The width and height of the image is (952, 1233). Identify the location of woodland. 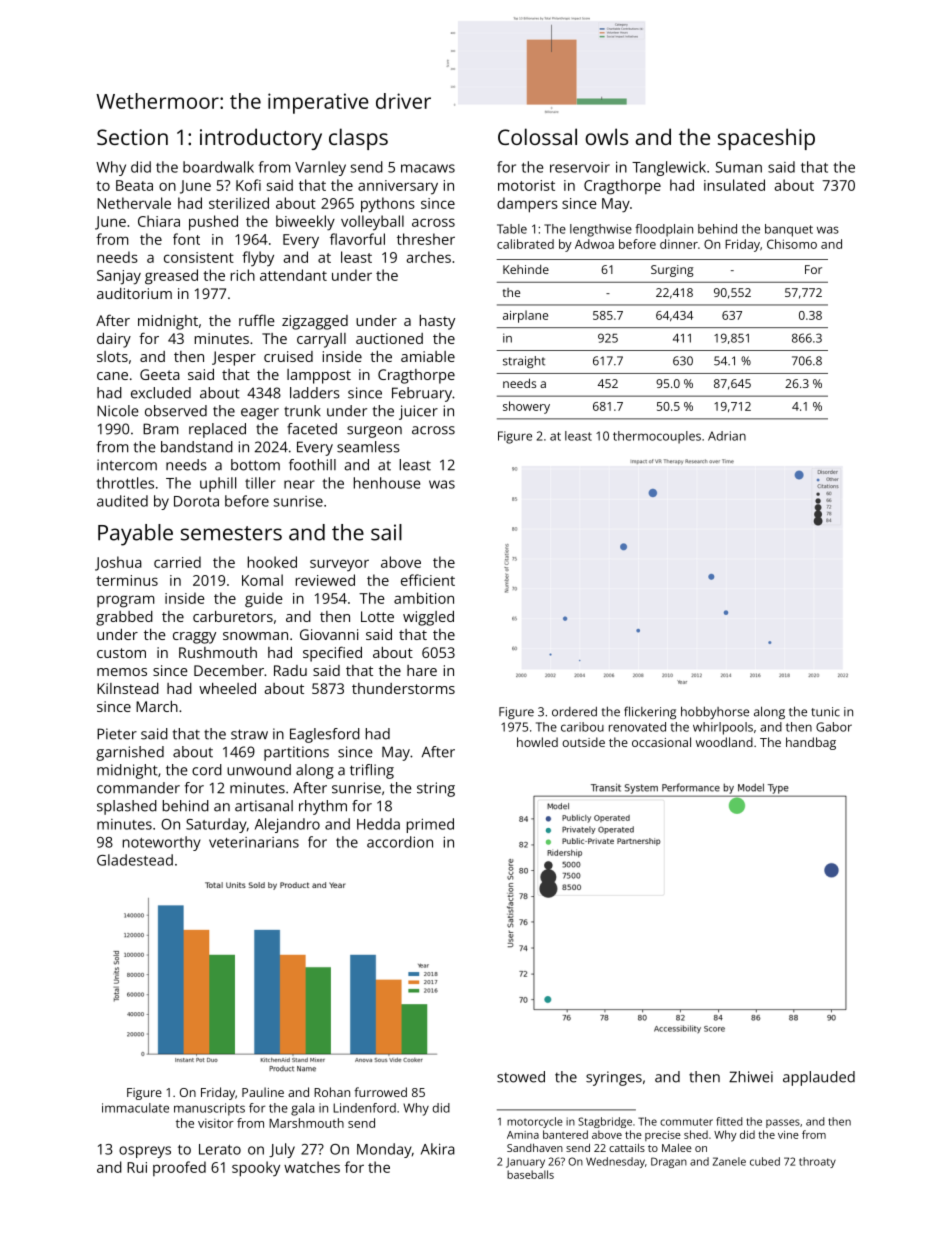
(724, 742).
